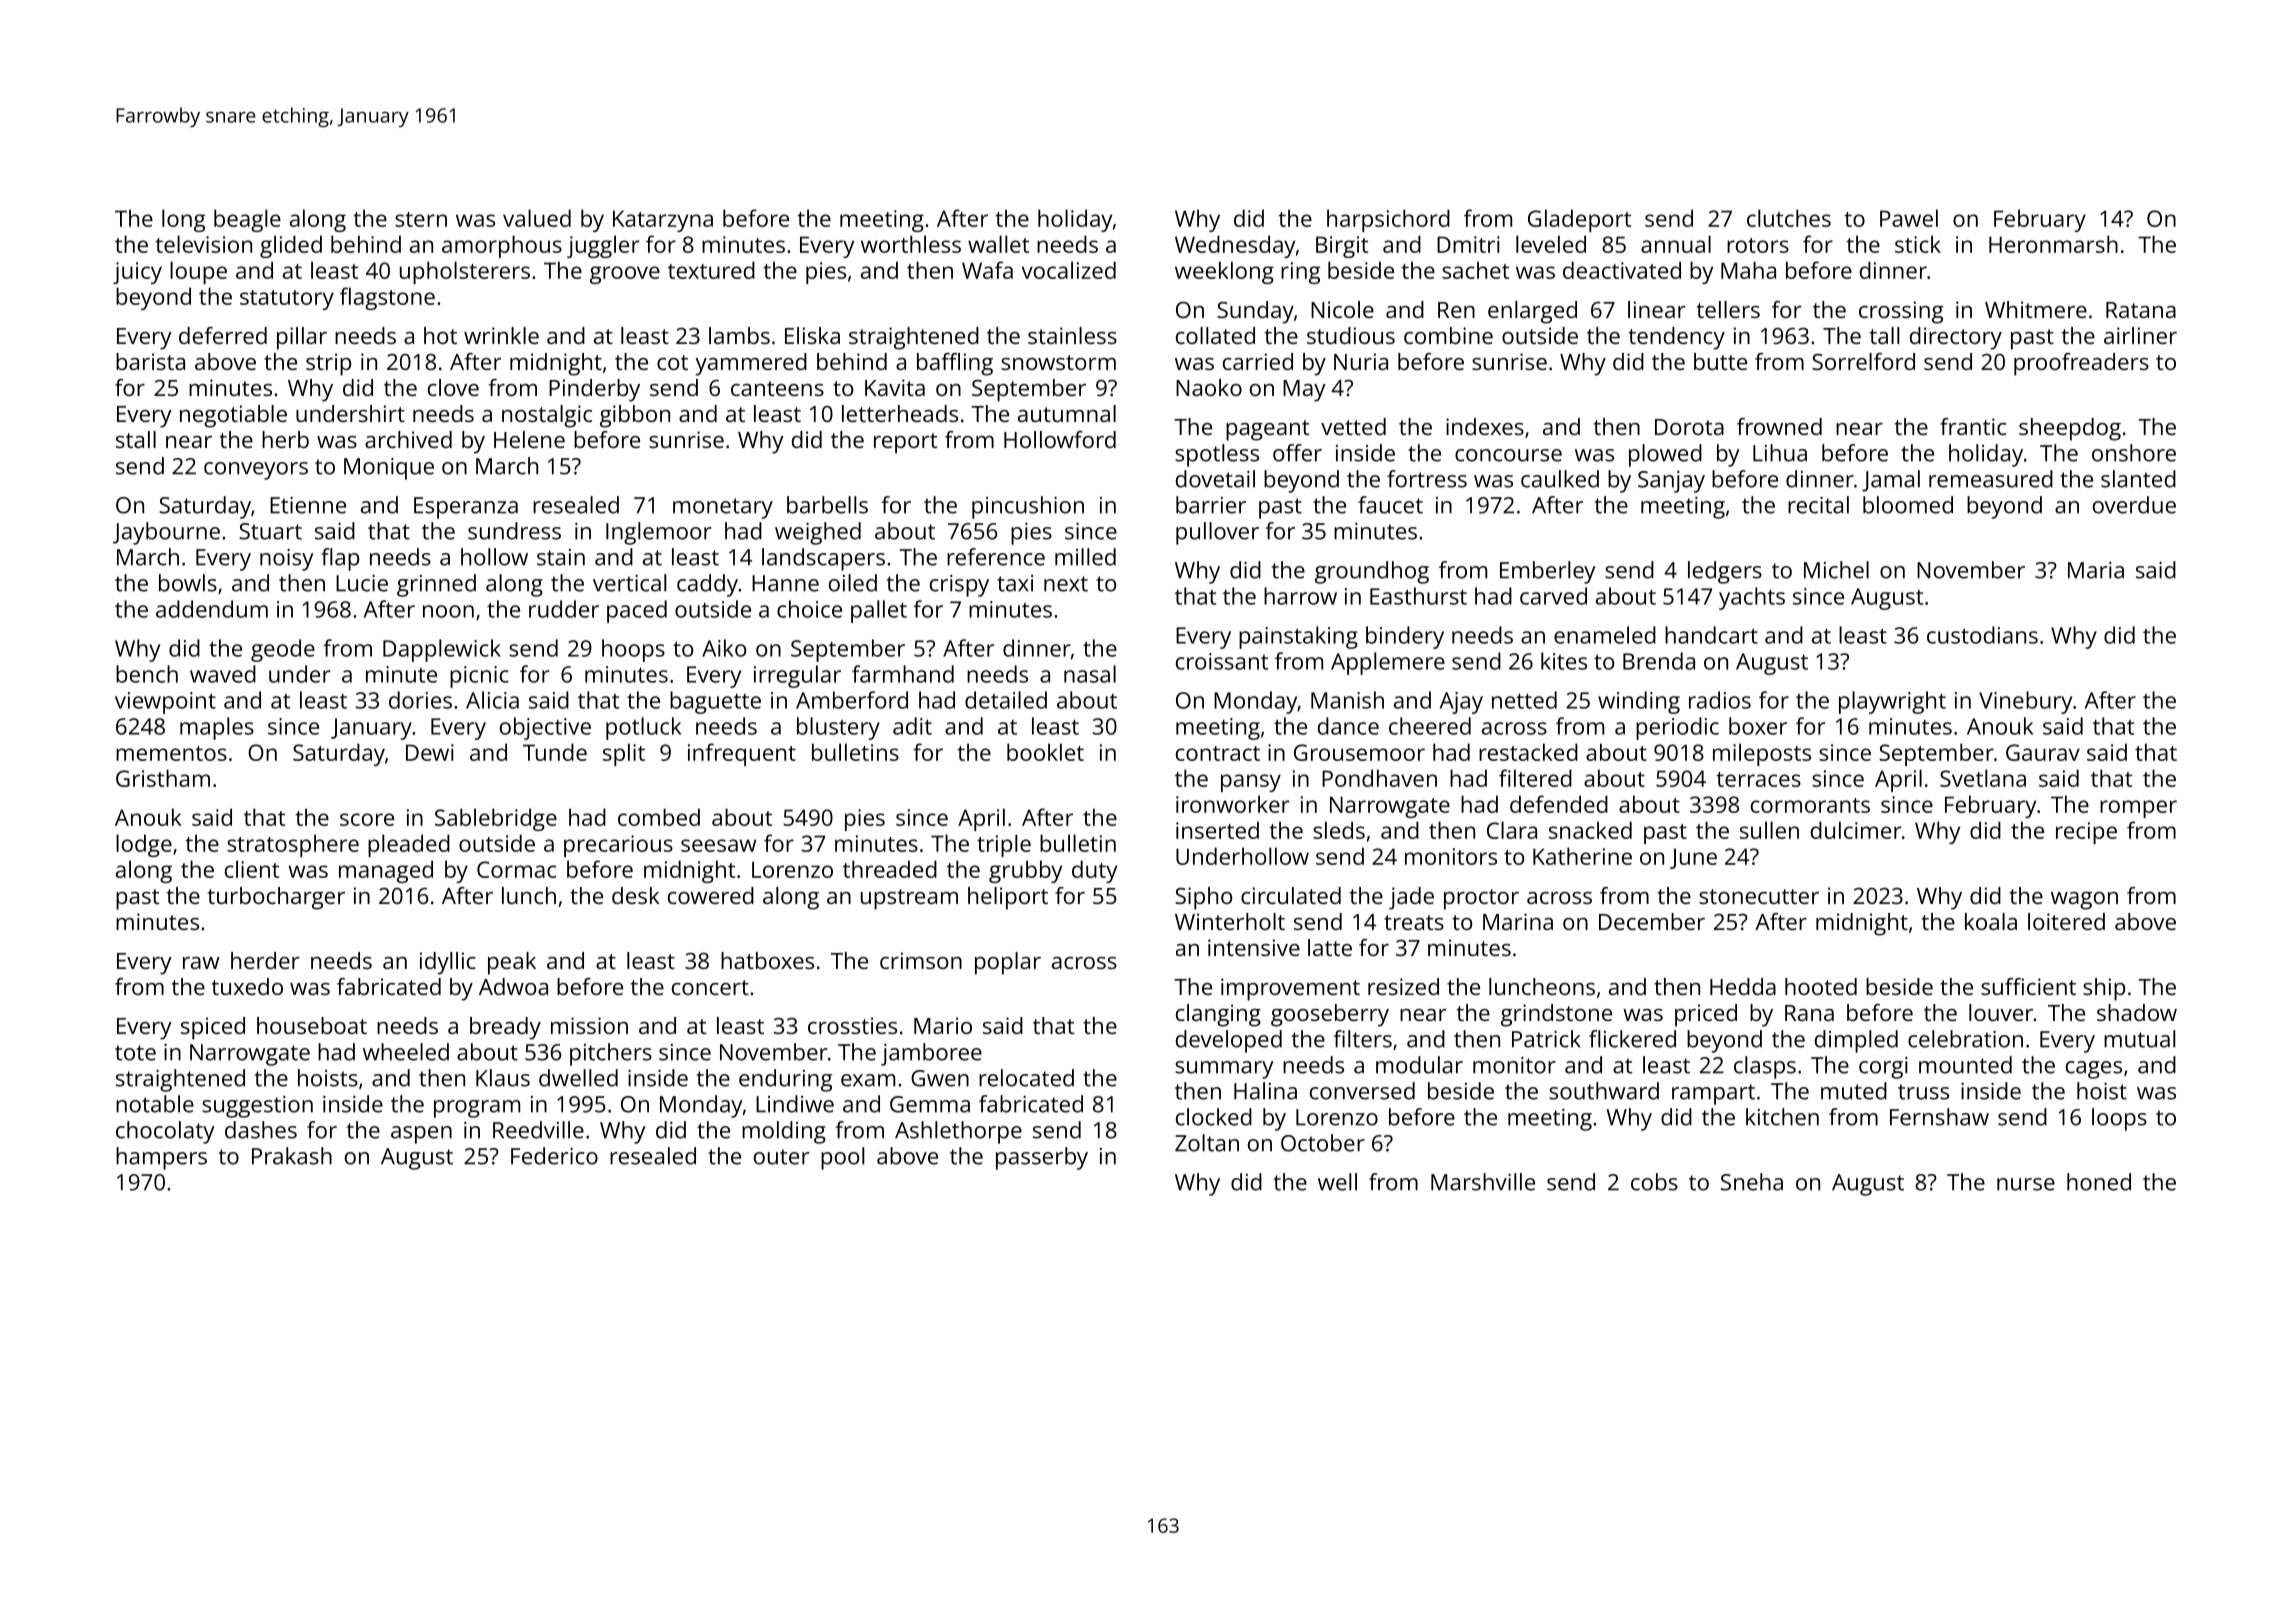 Image resolution: width=2292 pixels, height=1620 pixels. I want to click on clutches, so click(1789, 218).
